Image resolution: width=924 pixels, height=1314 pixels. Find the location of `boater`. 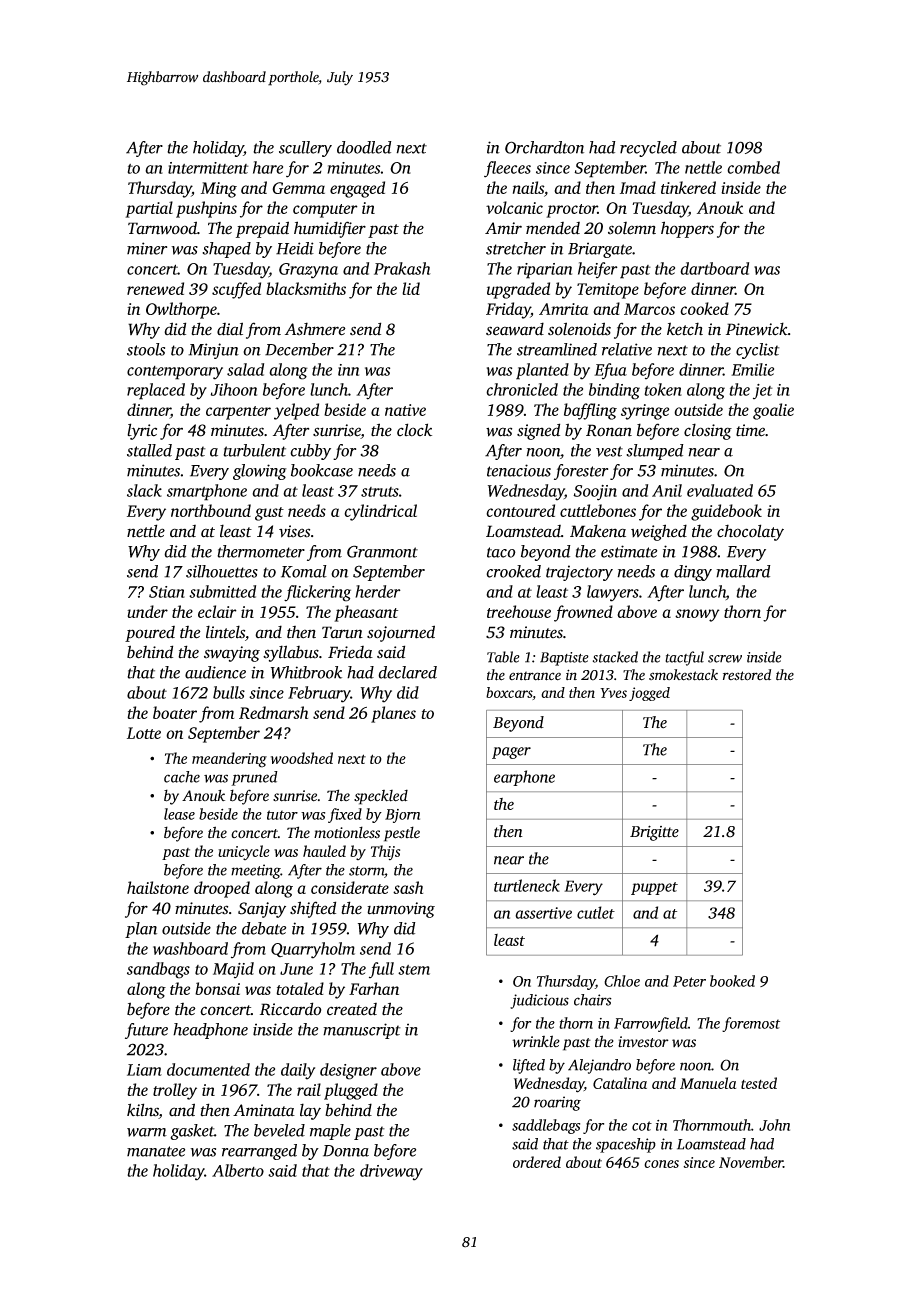

boater is located at coordinates (175, 712).
